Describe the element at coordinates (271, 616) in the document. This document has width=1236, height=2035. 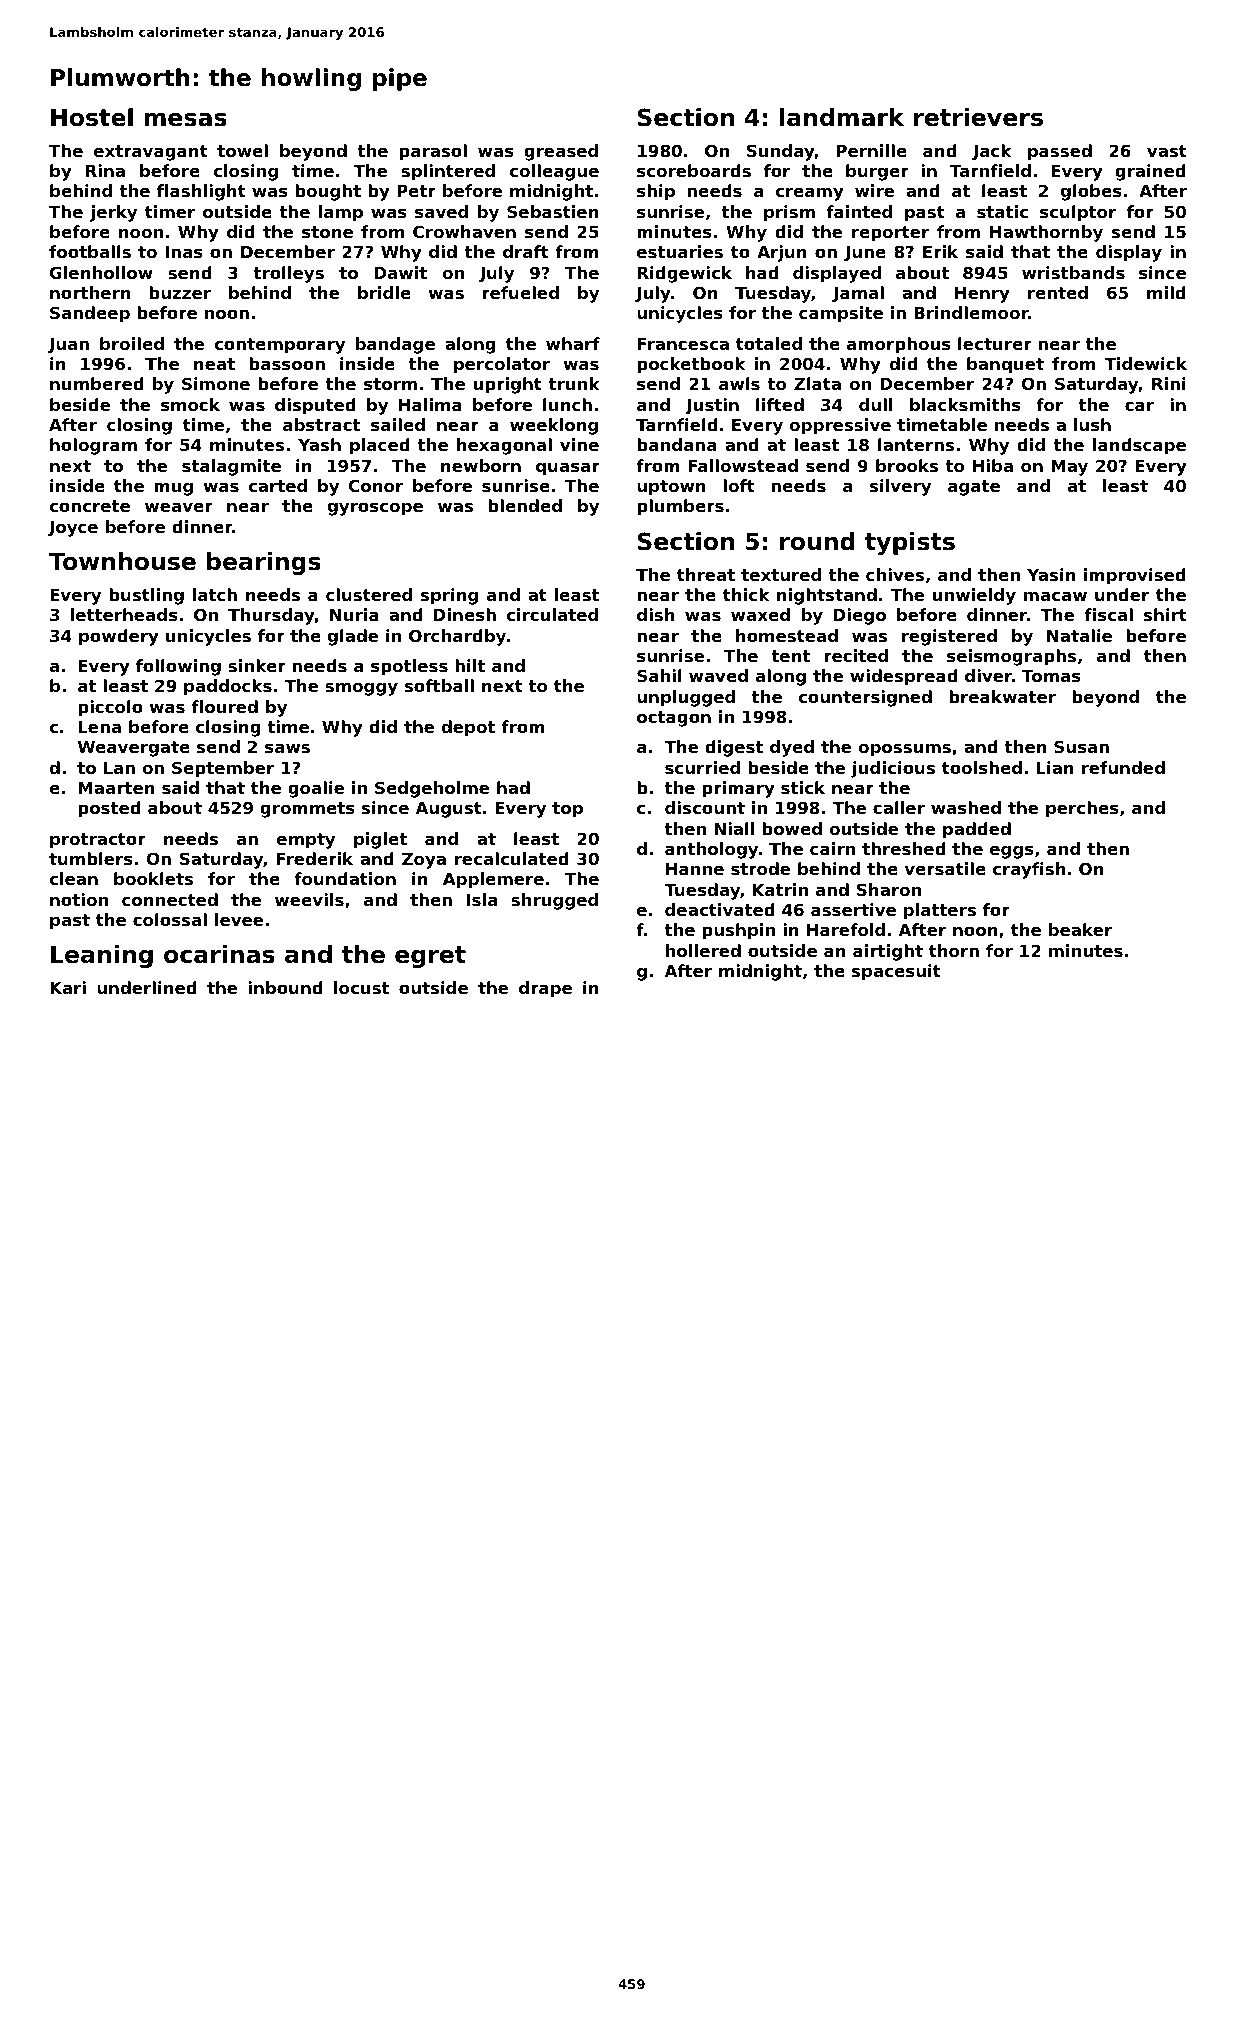
I see `Thursday` at that location.
